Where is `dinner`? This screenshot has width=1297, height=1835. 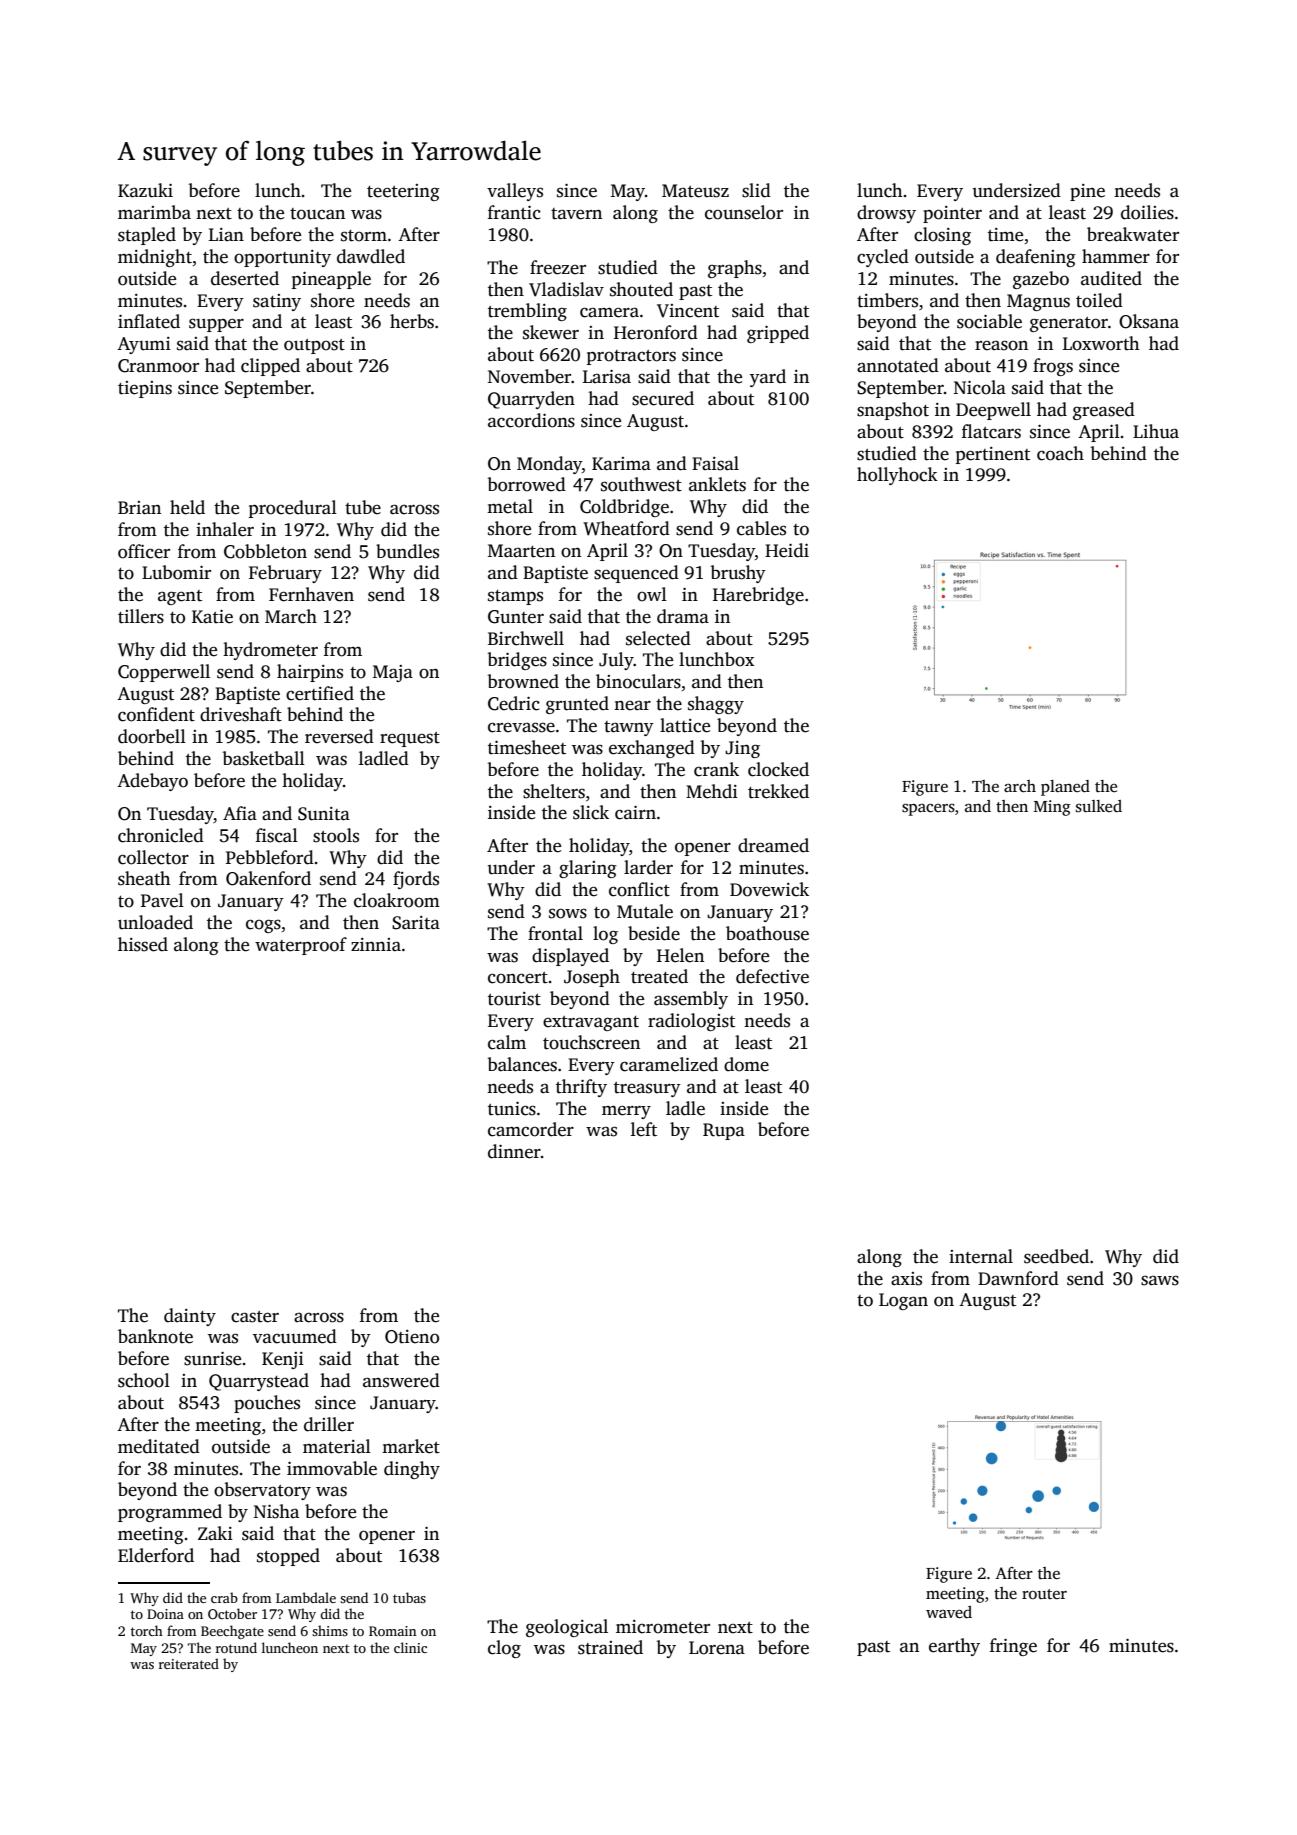
dinner is located at coordinates (514, 1151).
